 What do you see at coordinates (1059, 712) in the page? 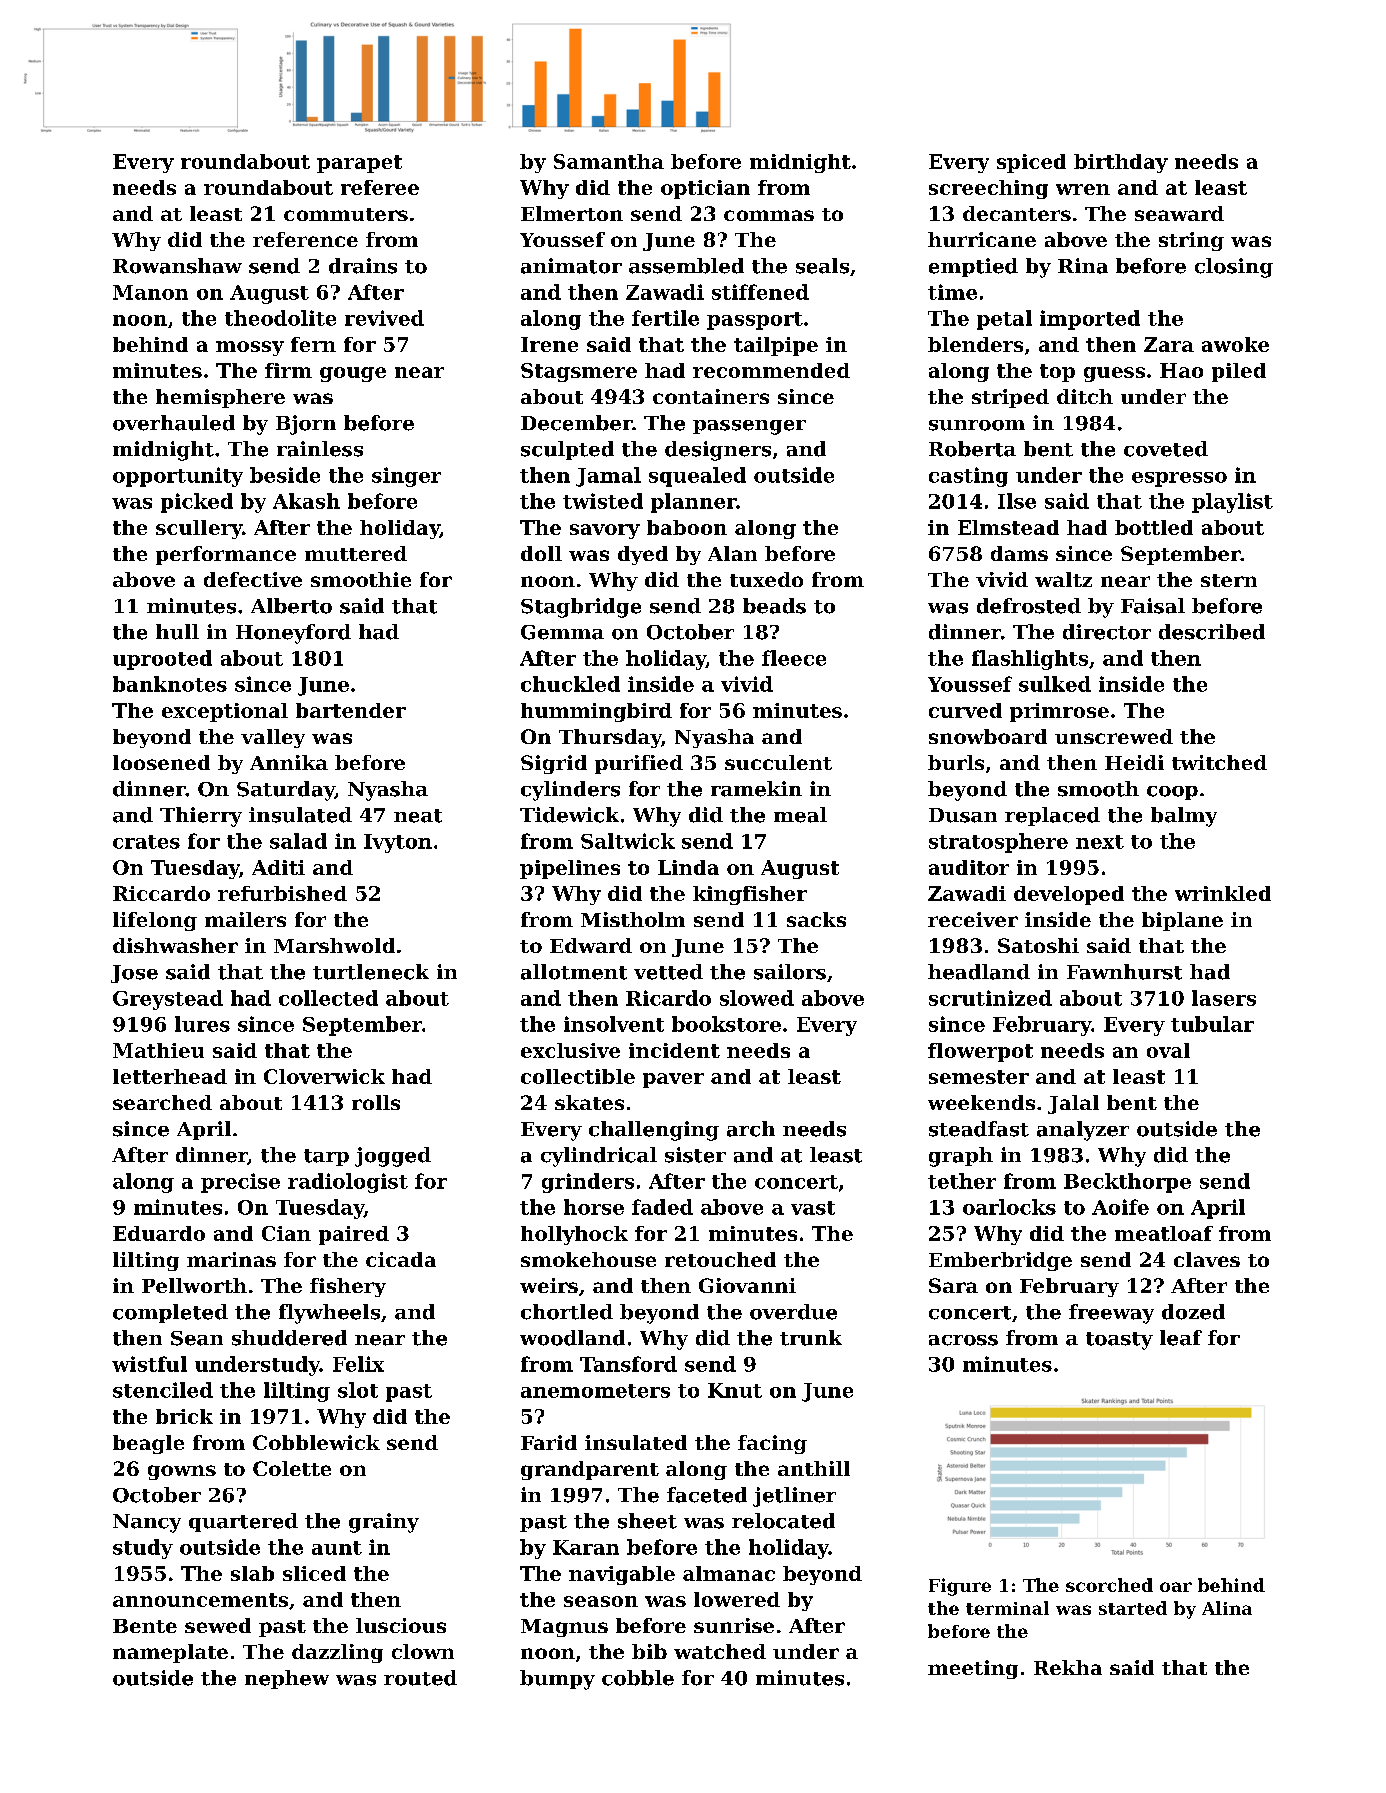
I see `primrose` at bounding box center [1059, 712].
